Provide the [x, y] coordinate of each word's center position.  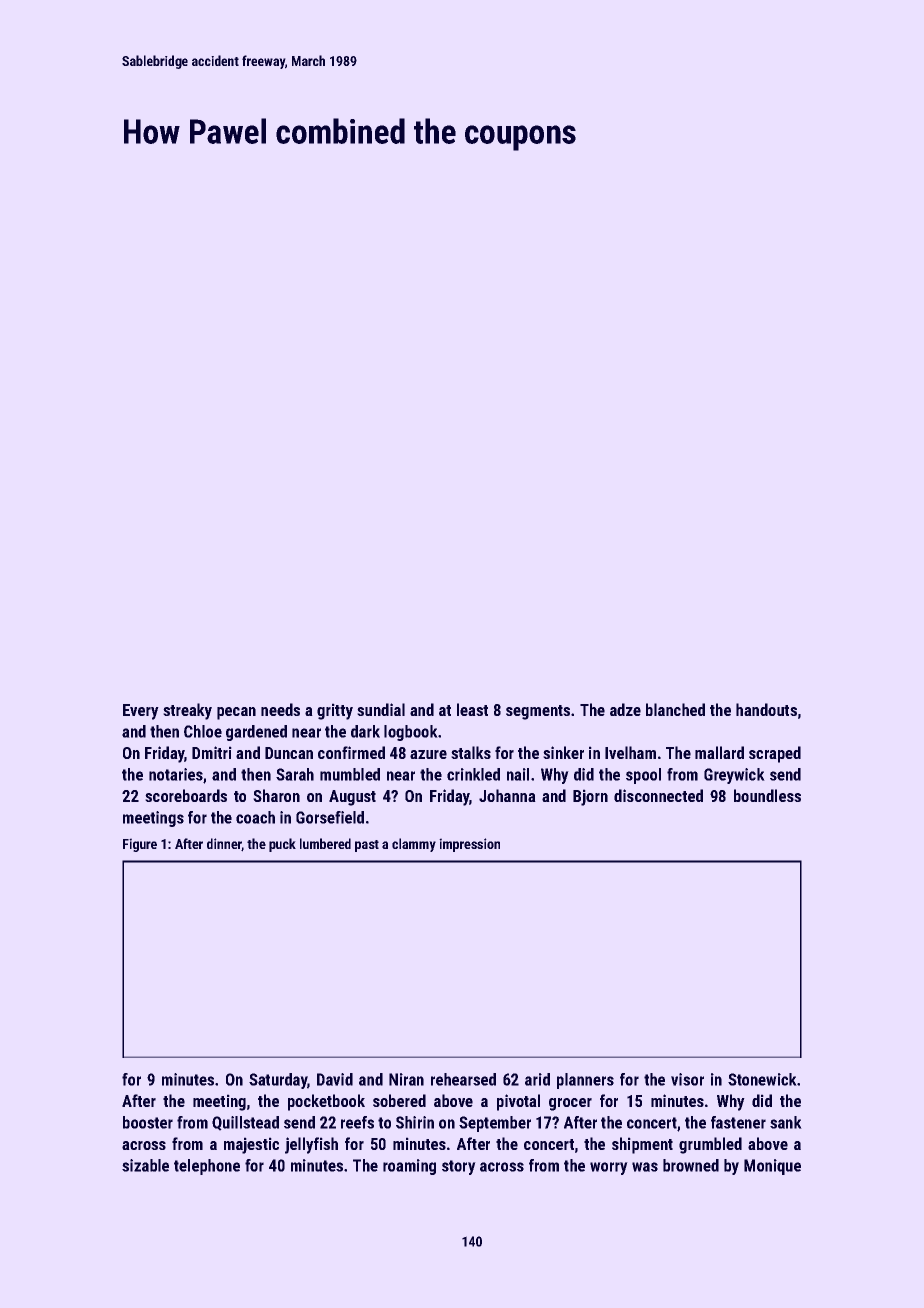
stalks [471, 752]
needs [280, 709]
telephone [207, 1167]
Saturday [278, 1081]
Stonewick [762, 1079]
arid [537, 1079]
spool [643, 776]
